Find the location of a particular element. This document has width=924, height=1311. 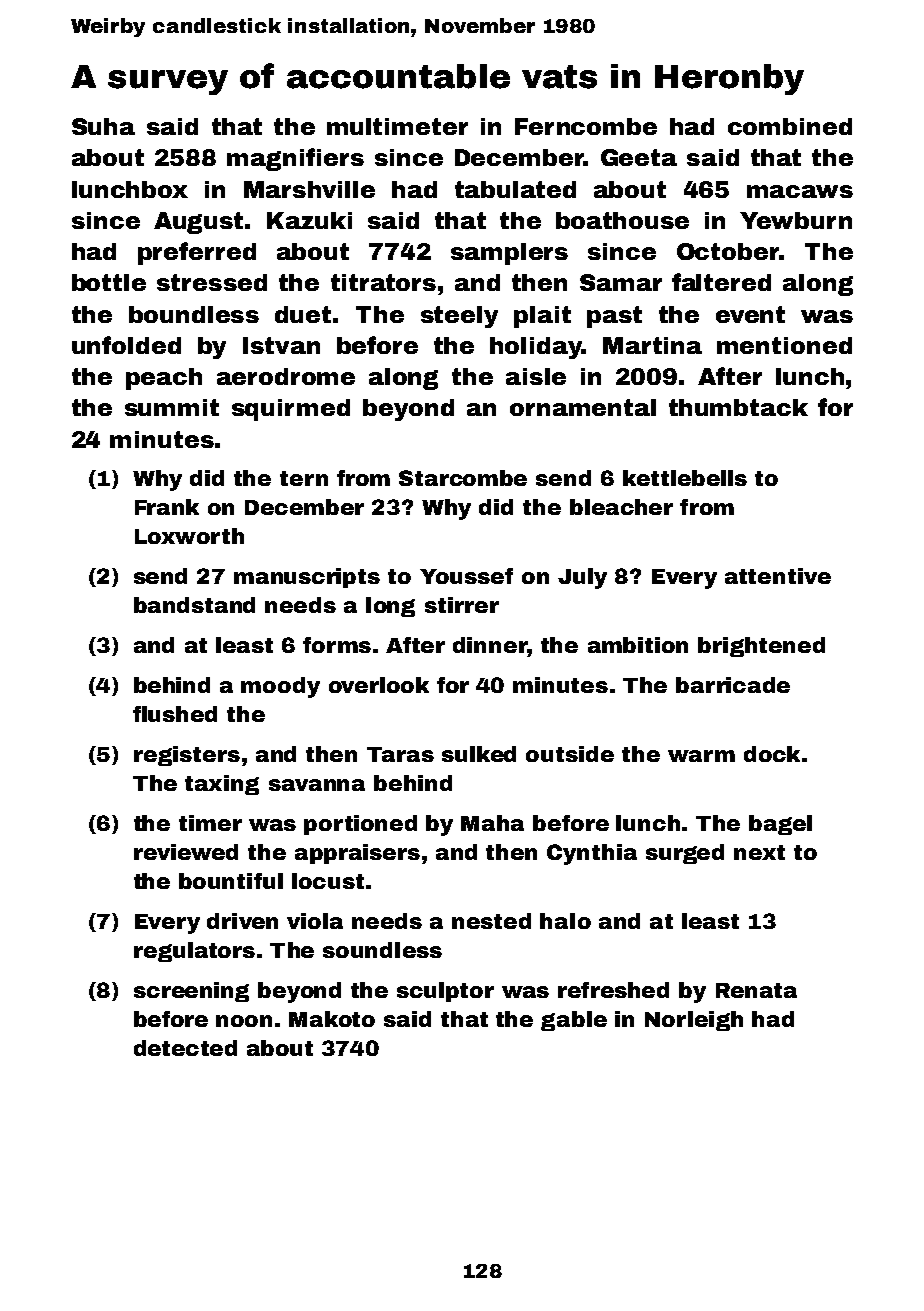

brightened is located at coordinates (761, 647).
